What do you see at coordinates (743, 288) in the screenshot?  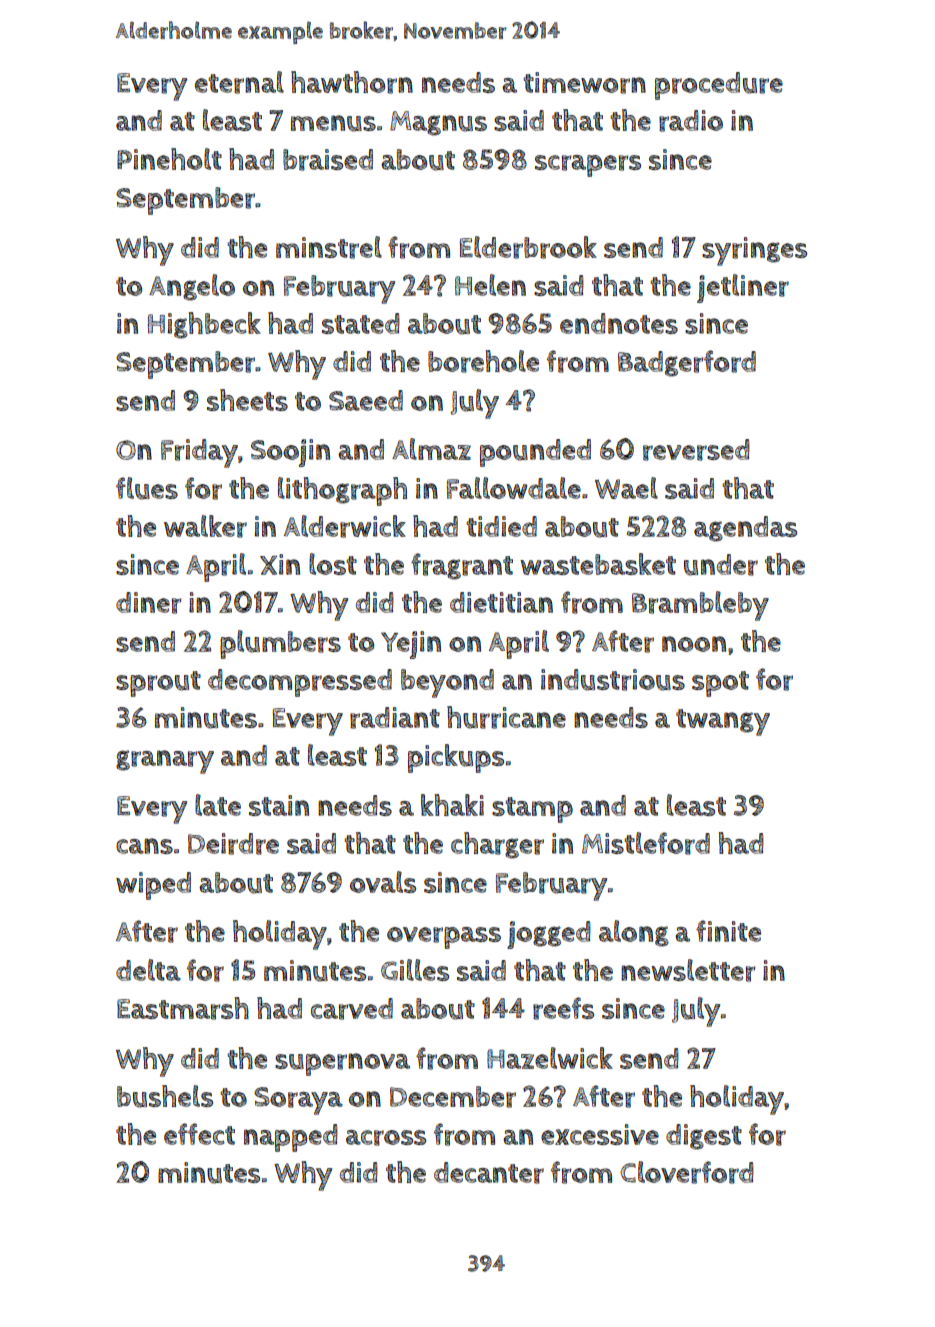 I see `jetliner` at bounding box center [743, 288].
